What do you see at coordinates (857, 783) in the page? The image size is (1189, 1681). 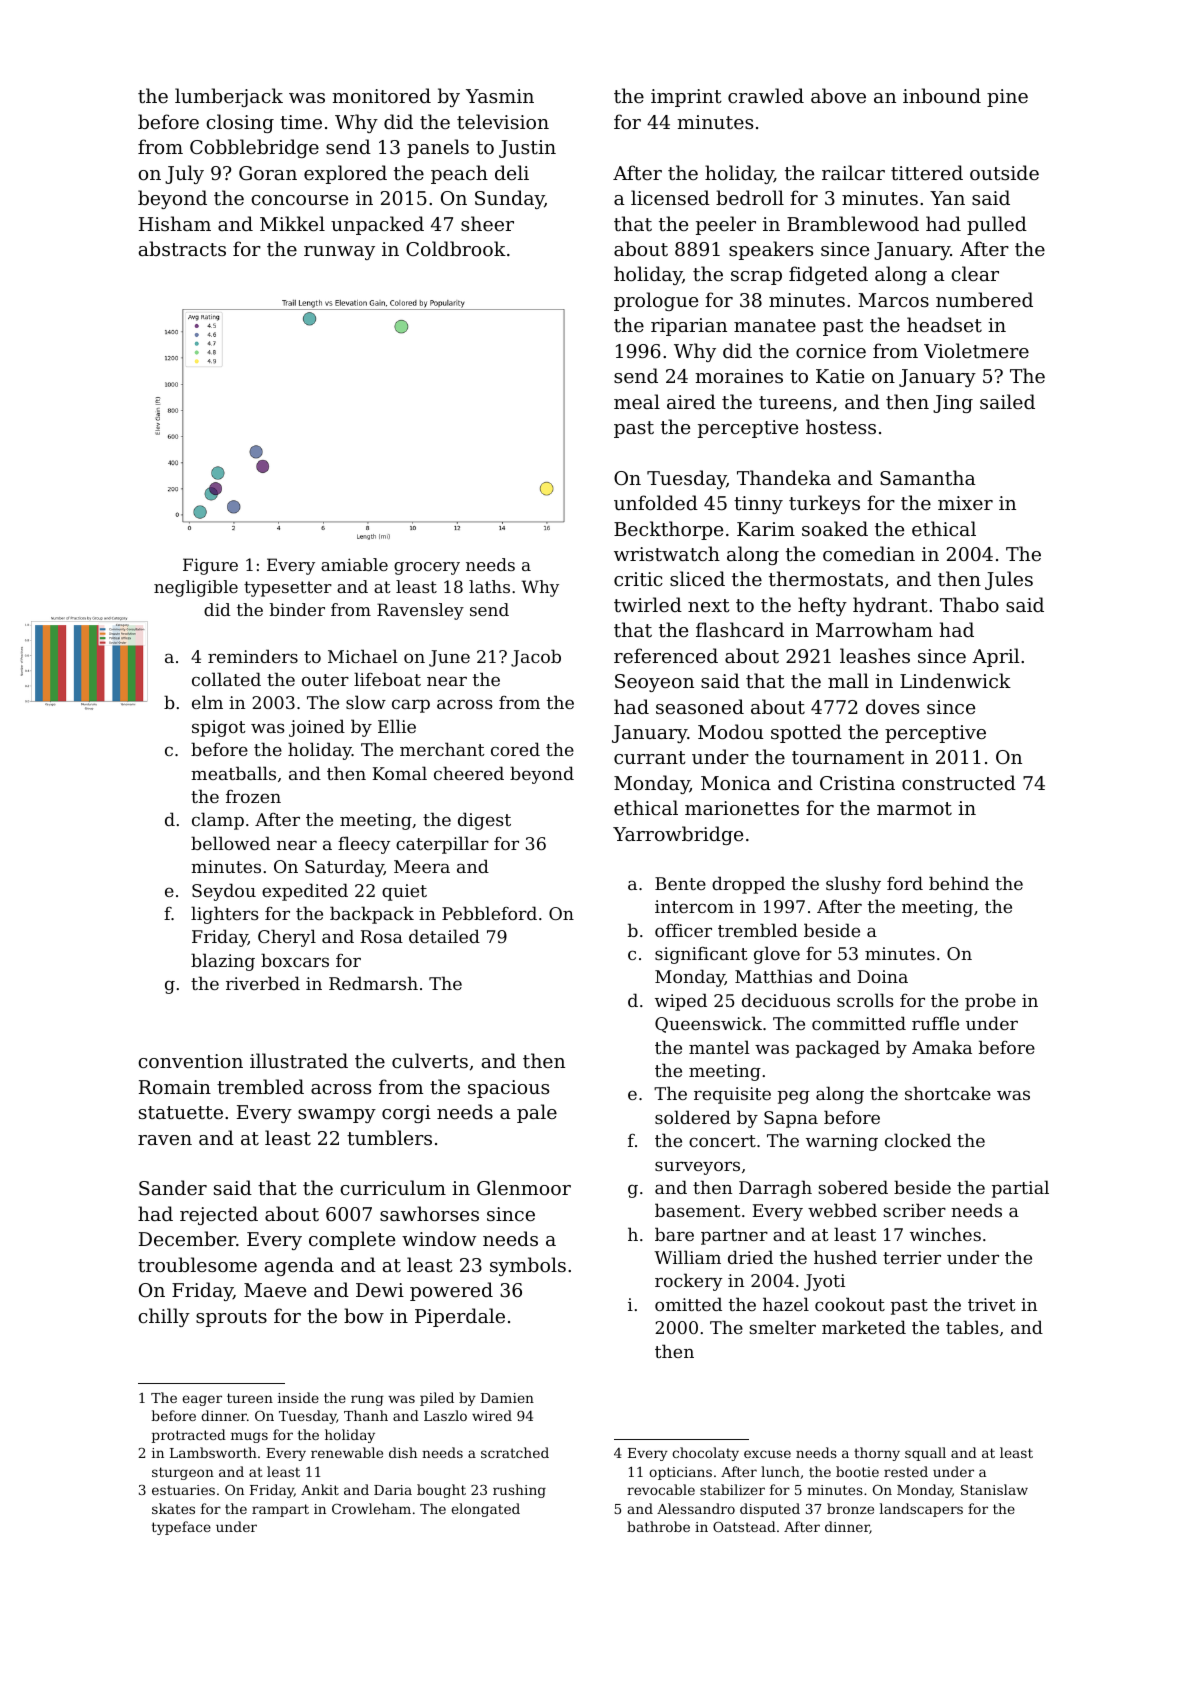 I see `Cristina` at bounding box center [857, 783].
